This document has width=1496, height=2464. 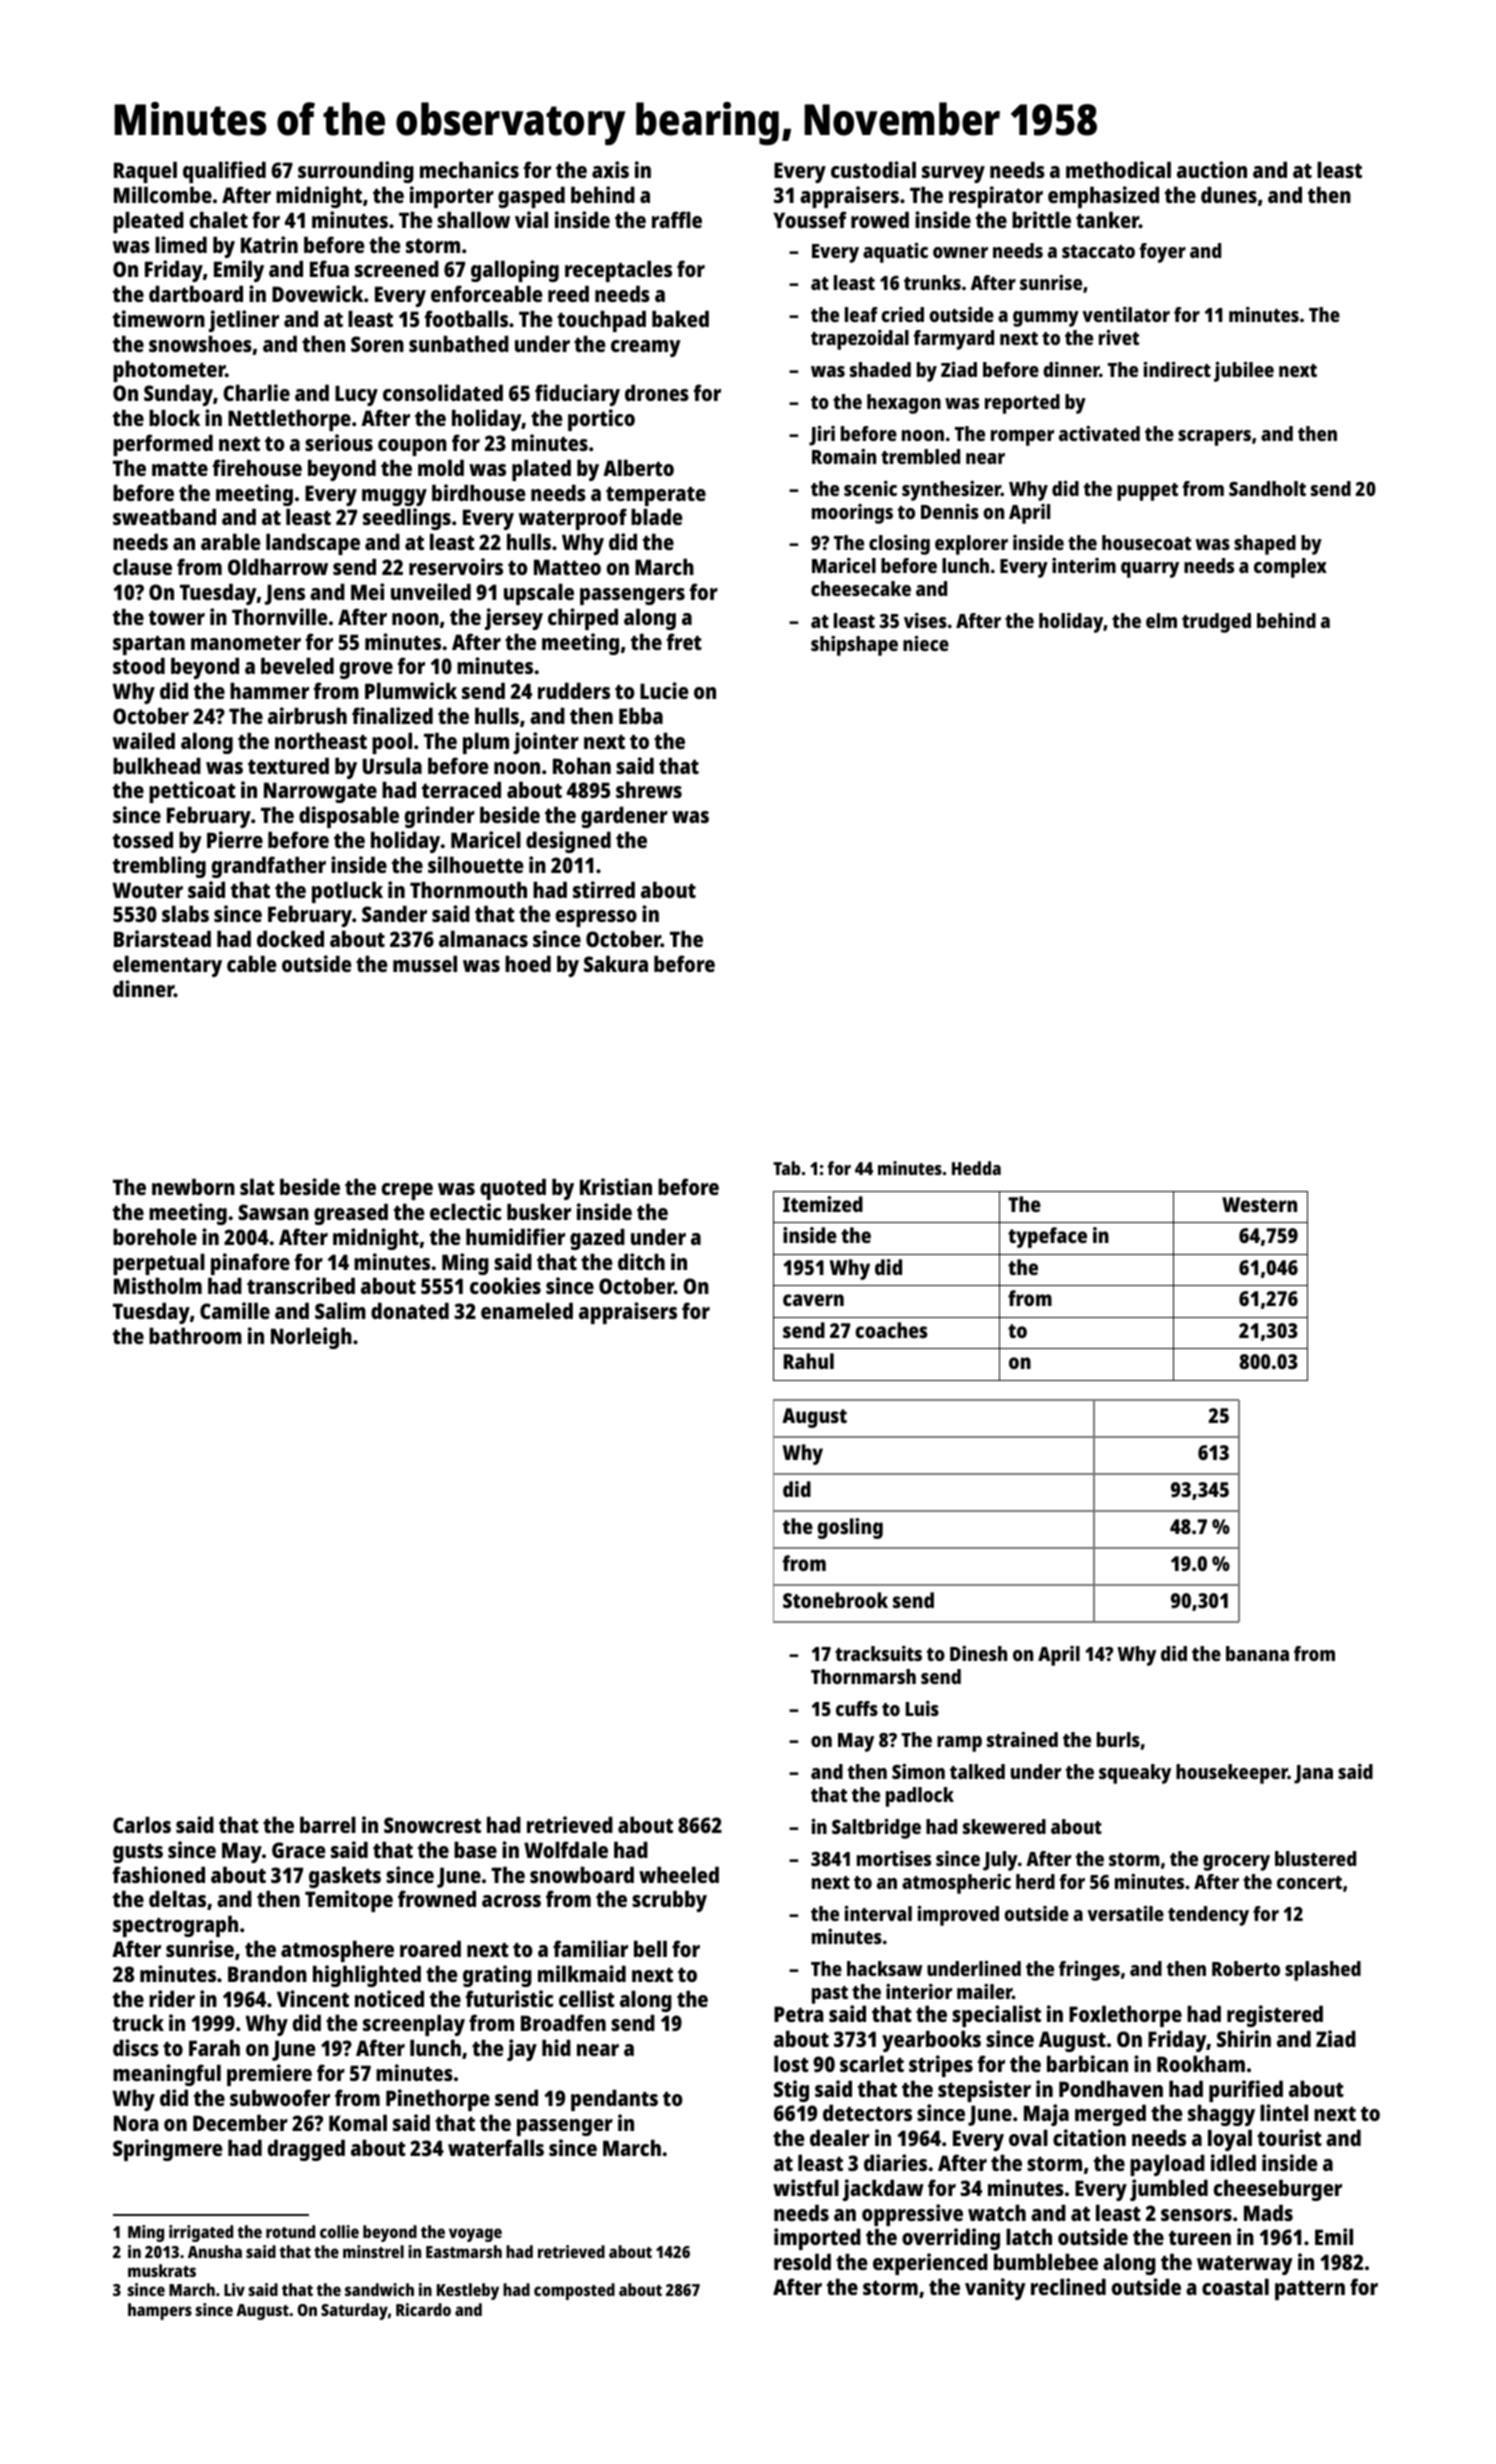 I want to click on banana, so click(x=1257, y=1653).
